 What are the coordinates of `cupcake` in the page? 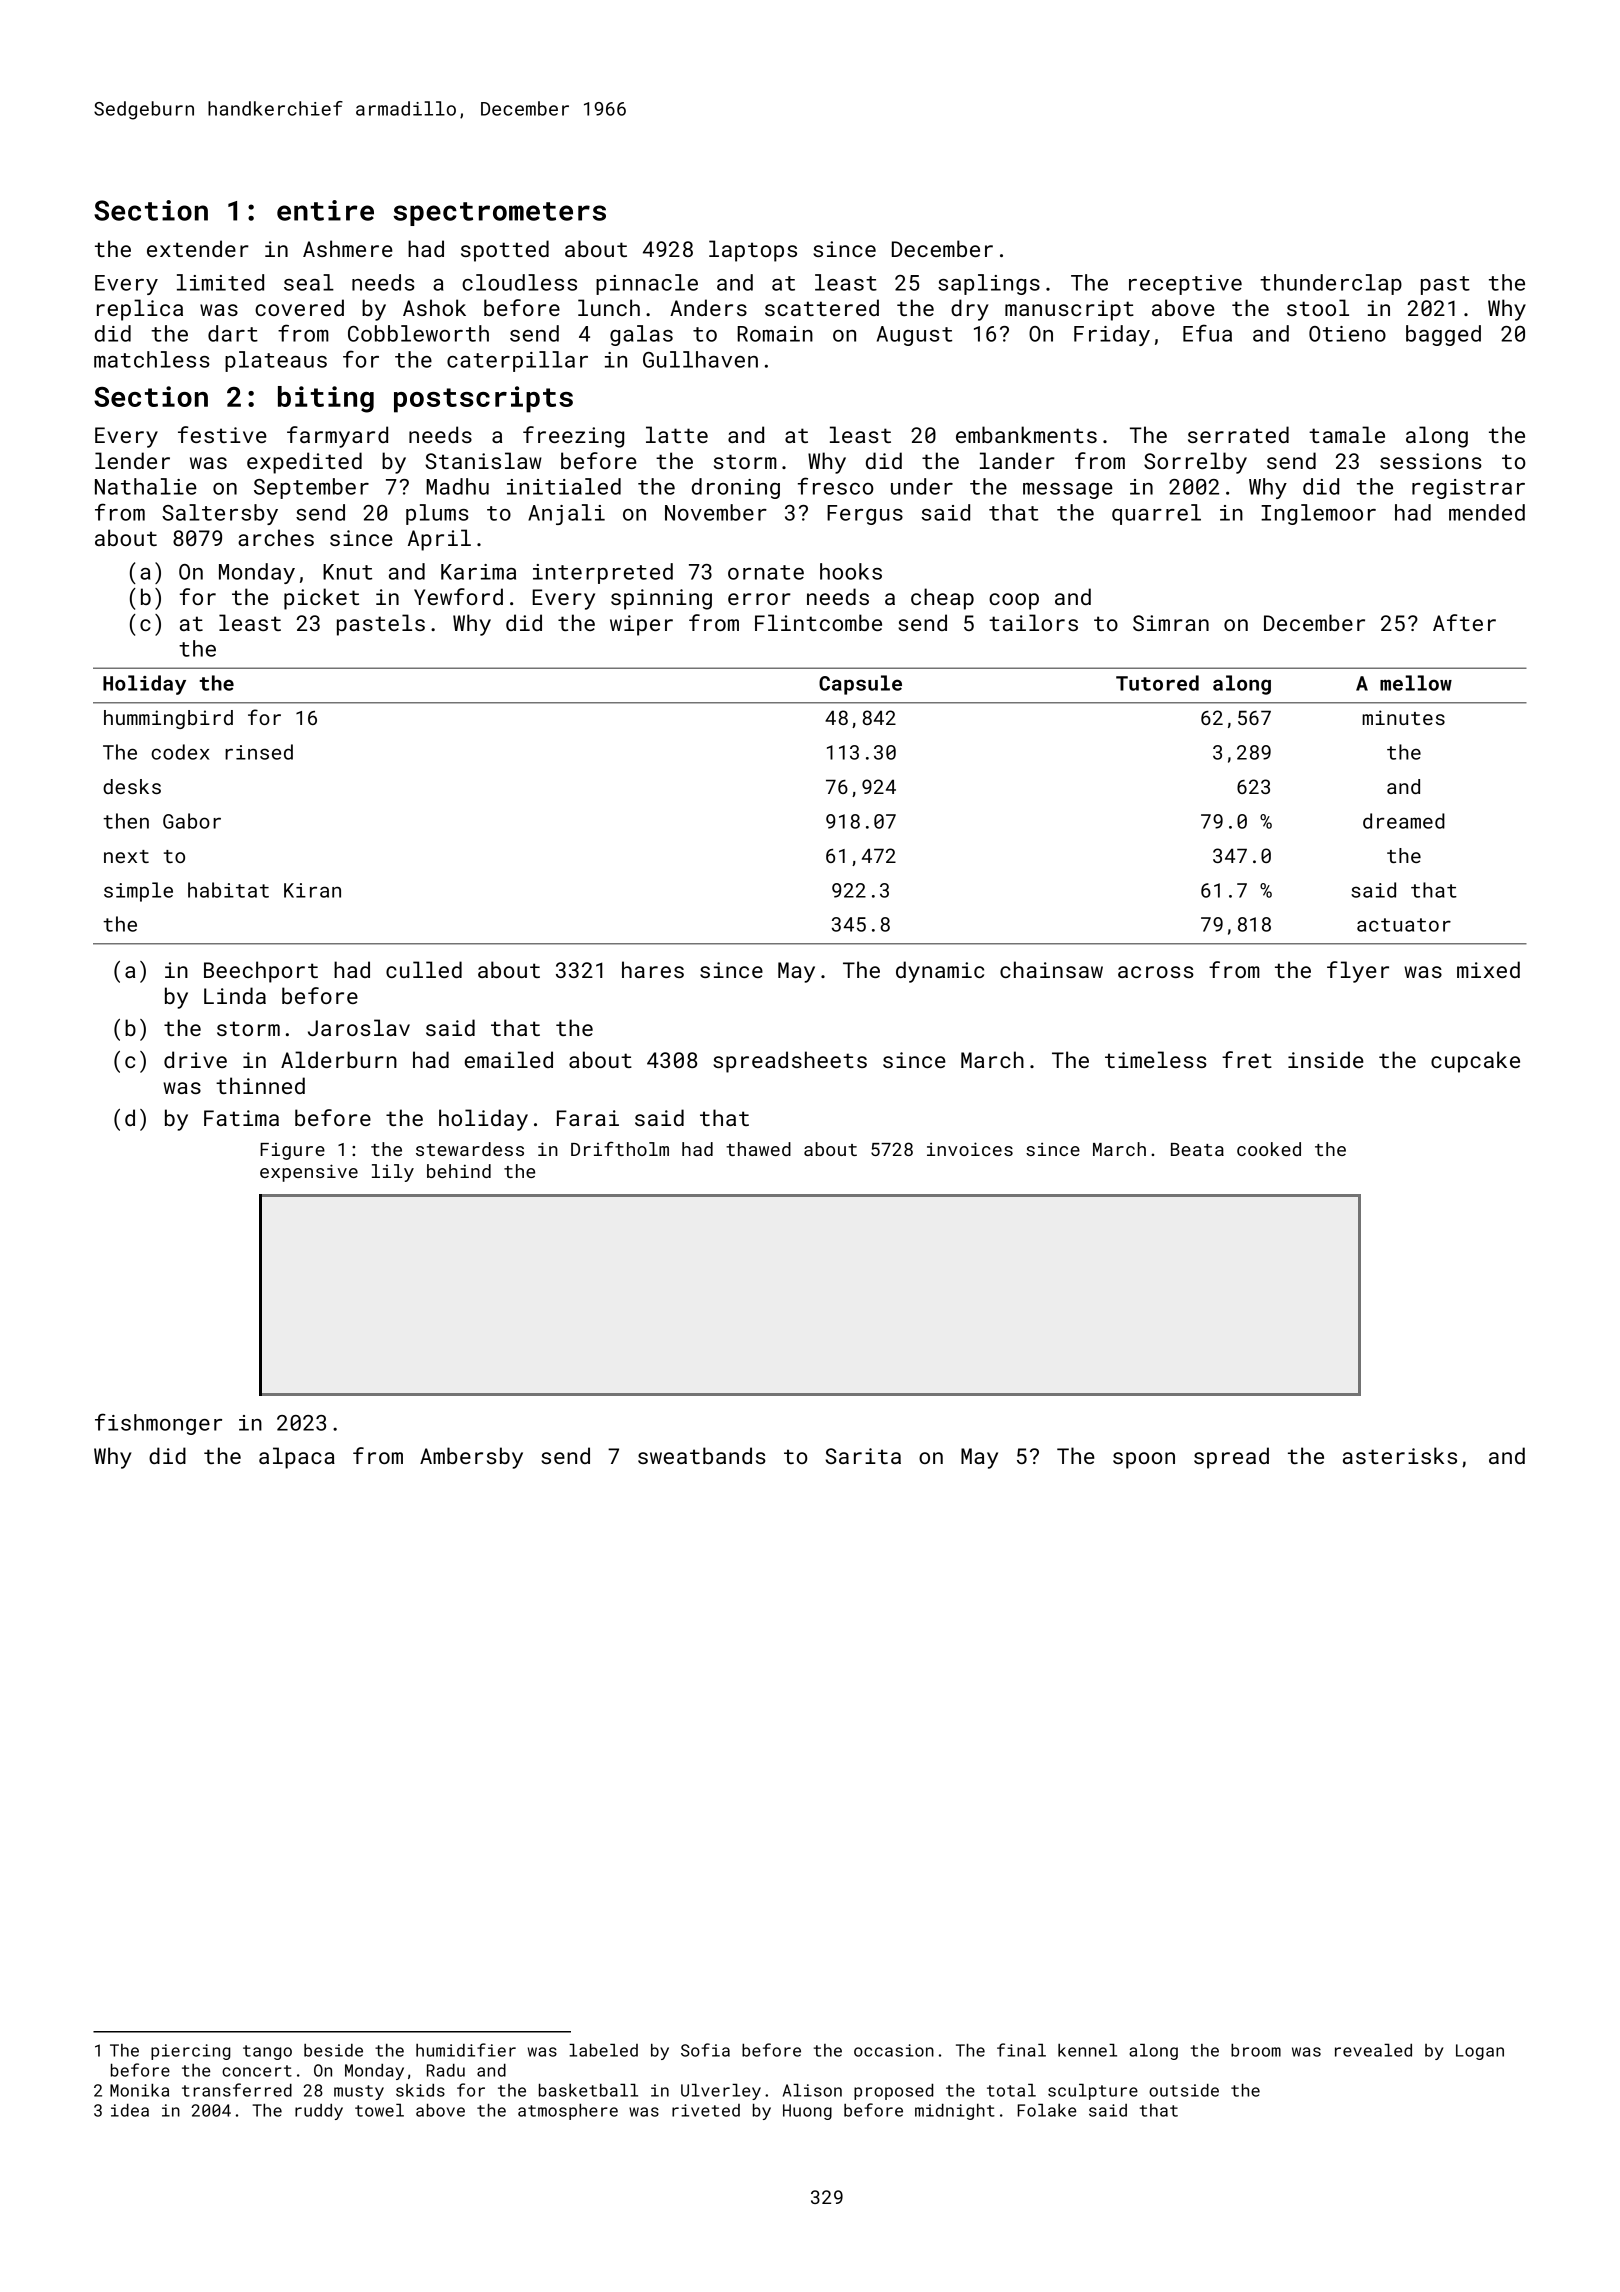 It's located at (1475, 1062).
